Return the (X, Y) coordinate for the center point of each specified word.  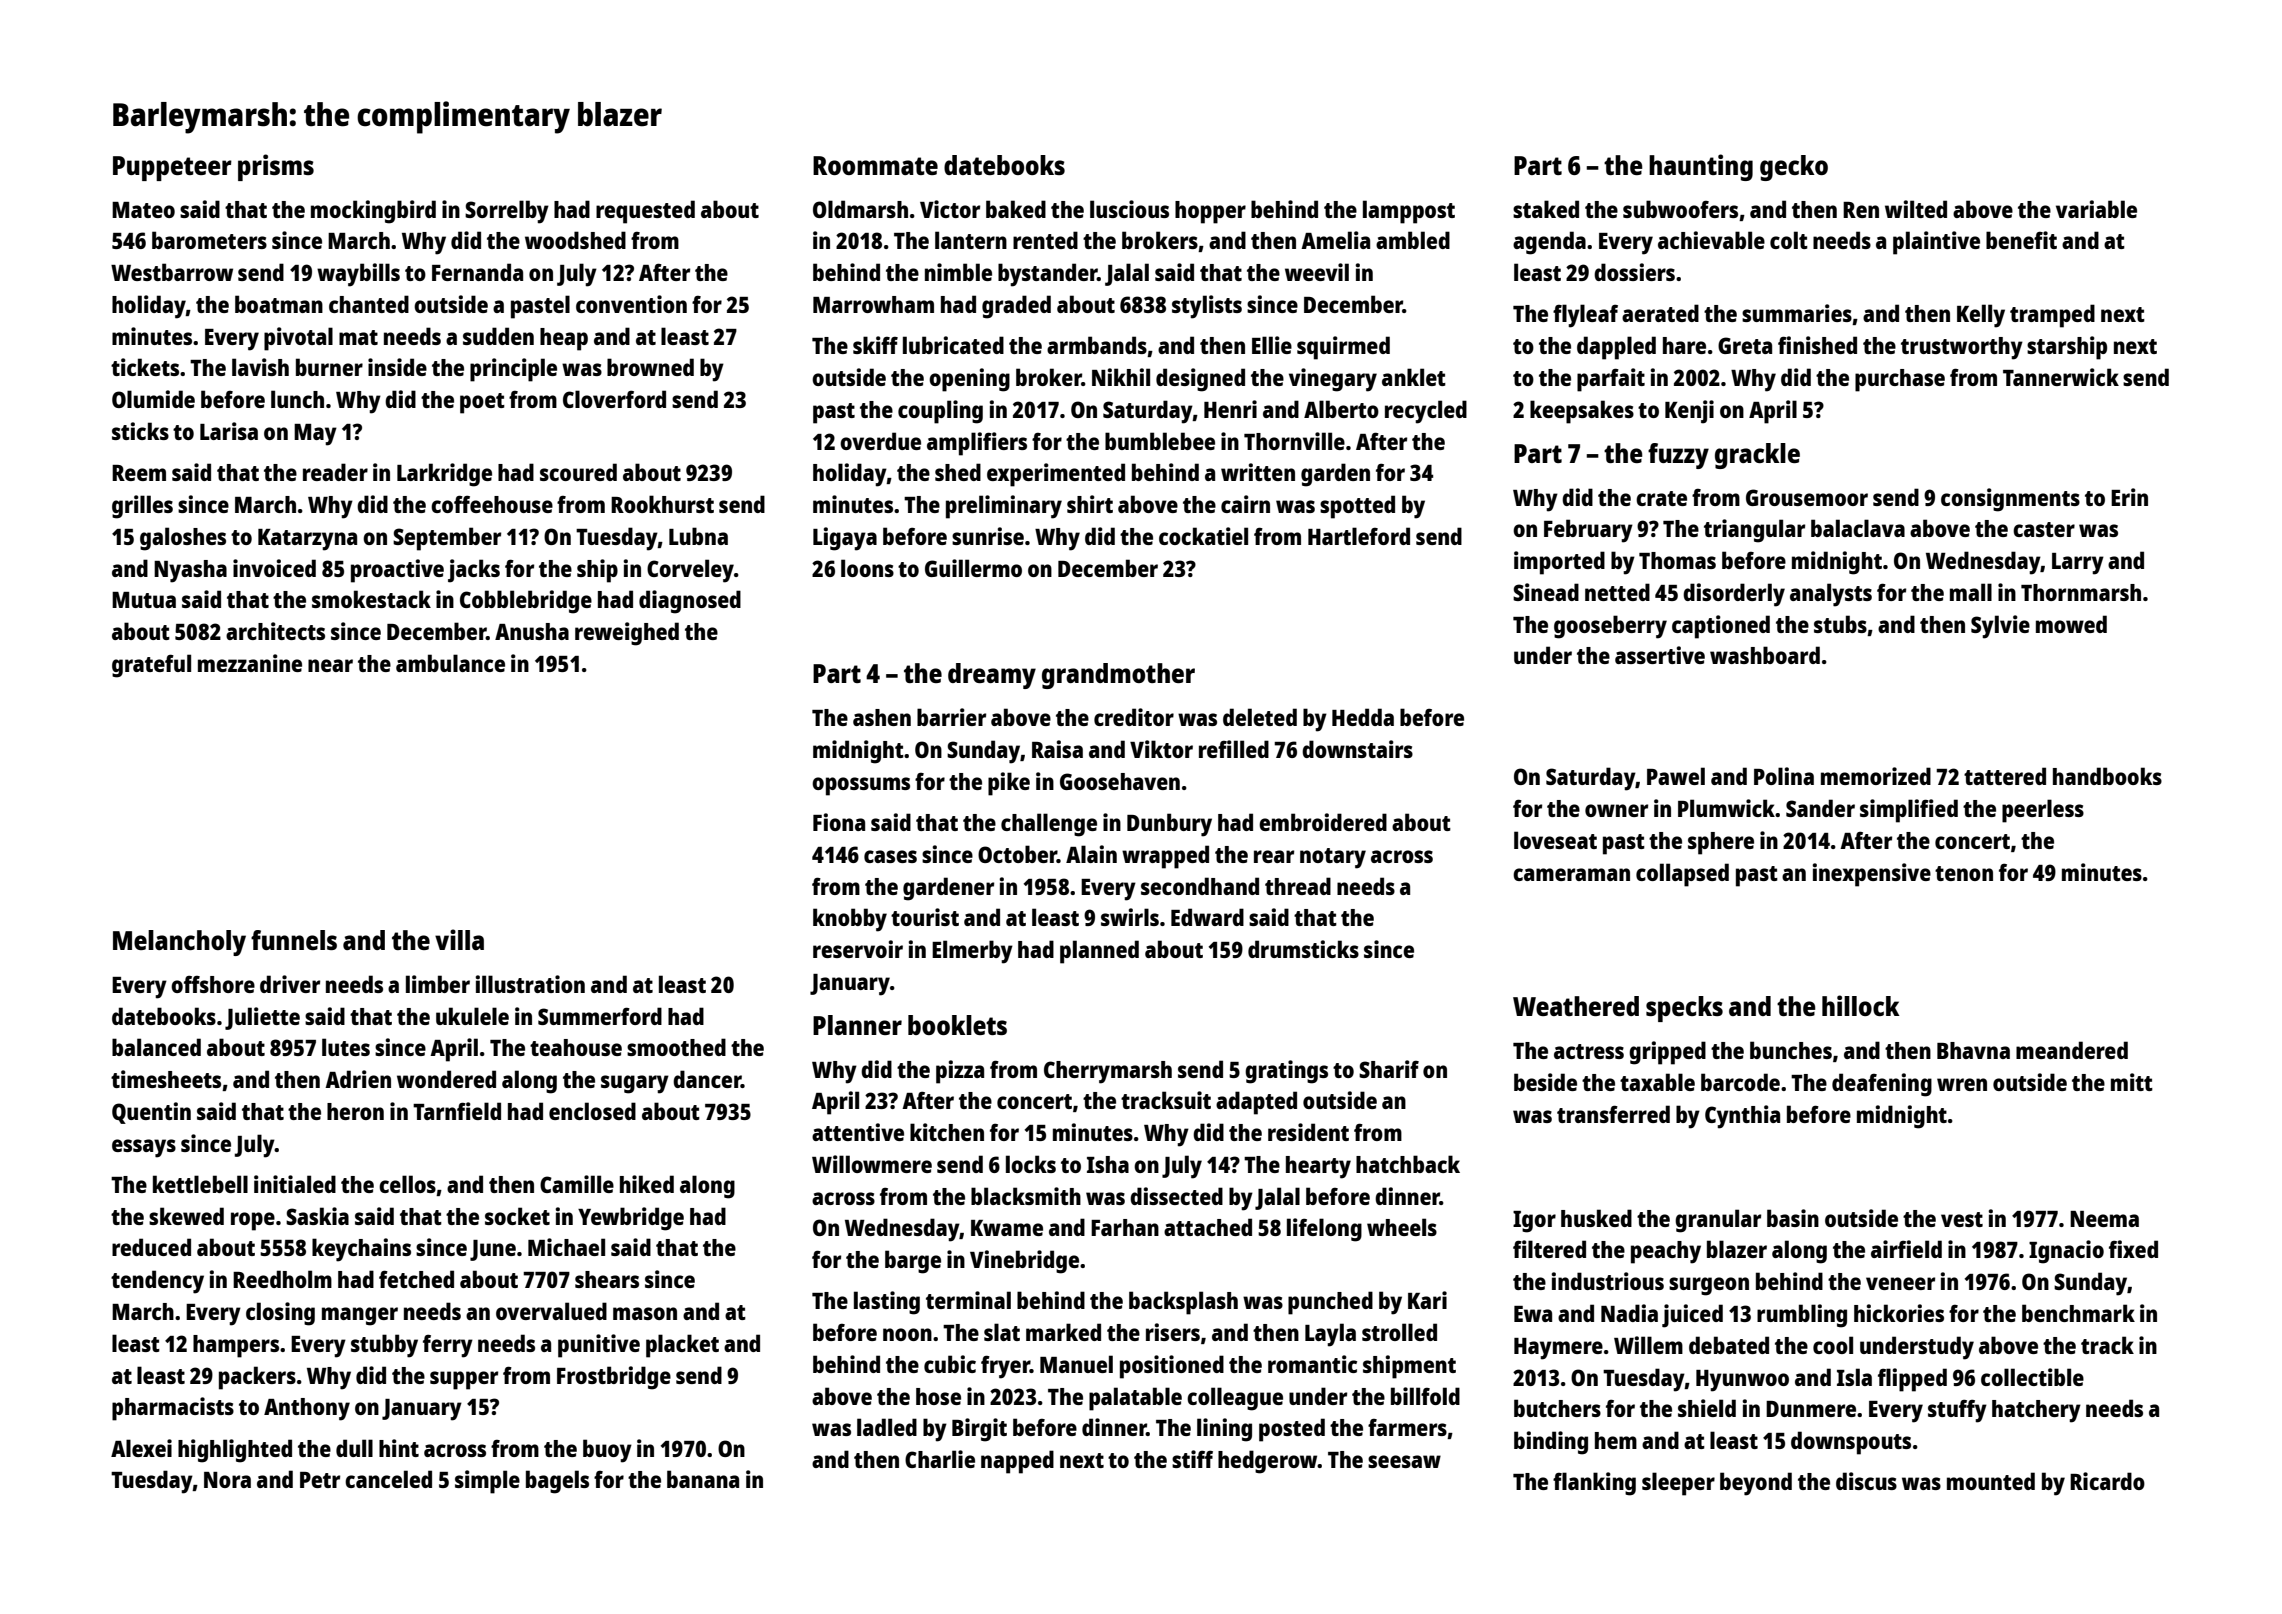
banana (703, 1479)
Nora (227, 1480)
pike (1009, 784)
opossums (861, 786)
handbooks (2107, 776)
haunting (1701, 167)
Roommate (875, 165)
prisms (276, 167)
